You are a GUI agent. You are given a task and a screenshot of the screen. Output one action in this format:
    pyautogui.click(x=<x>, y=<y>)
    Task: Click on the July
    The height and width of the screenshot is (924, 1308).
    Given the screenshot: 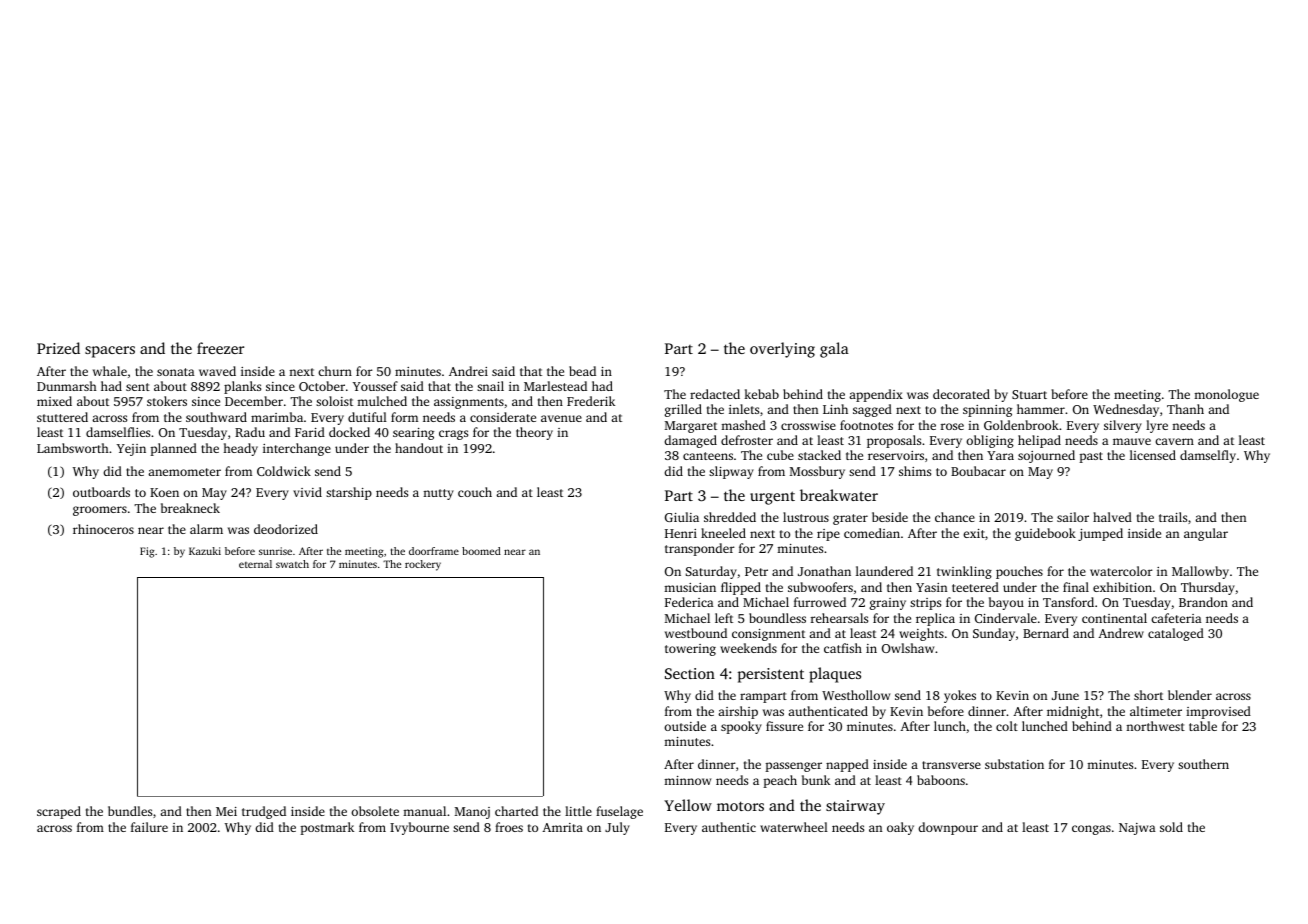 What is the action you would take?
    pyautogui.click(x=617, y=828)
